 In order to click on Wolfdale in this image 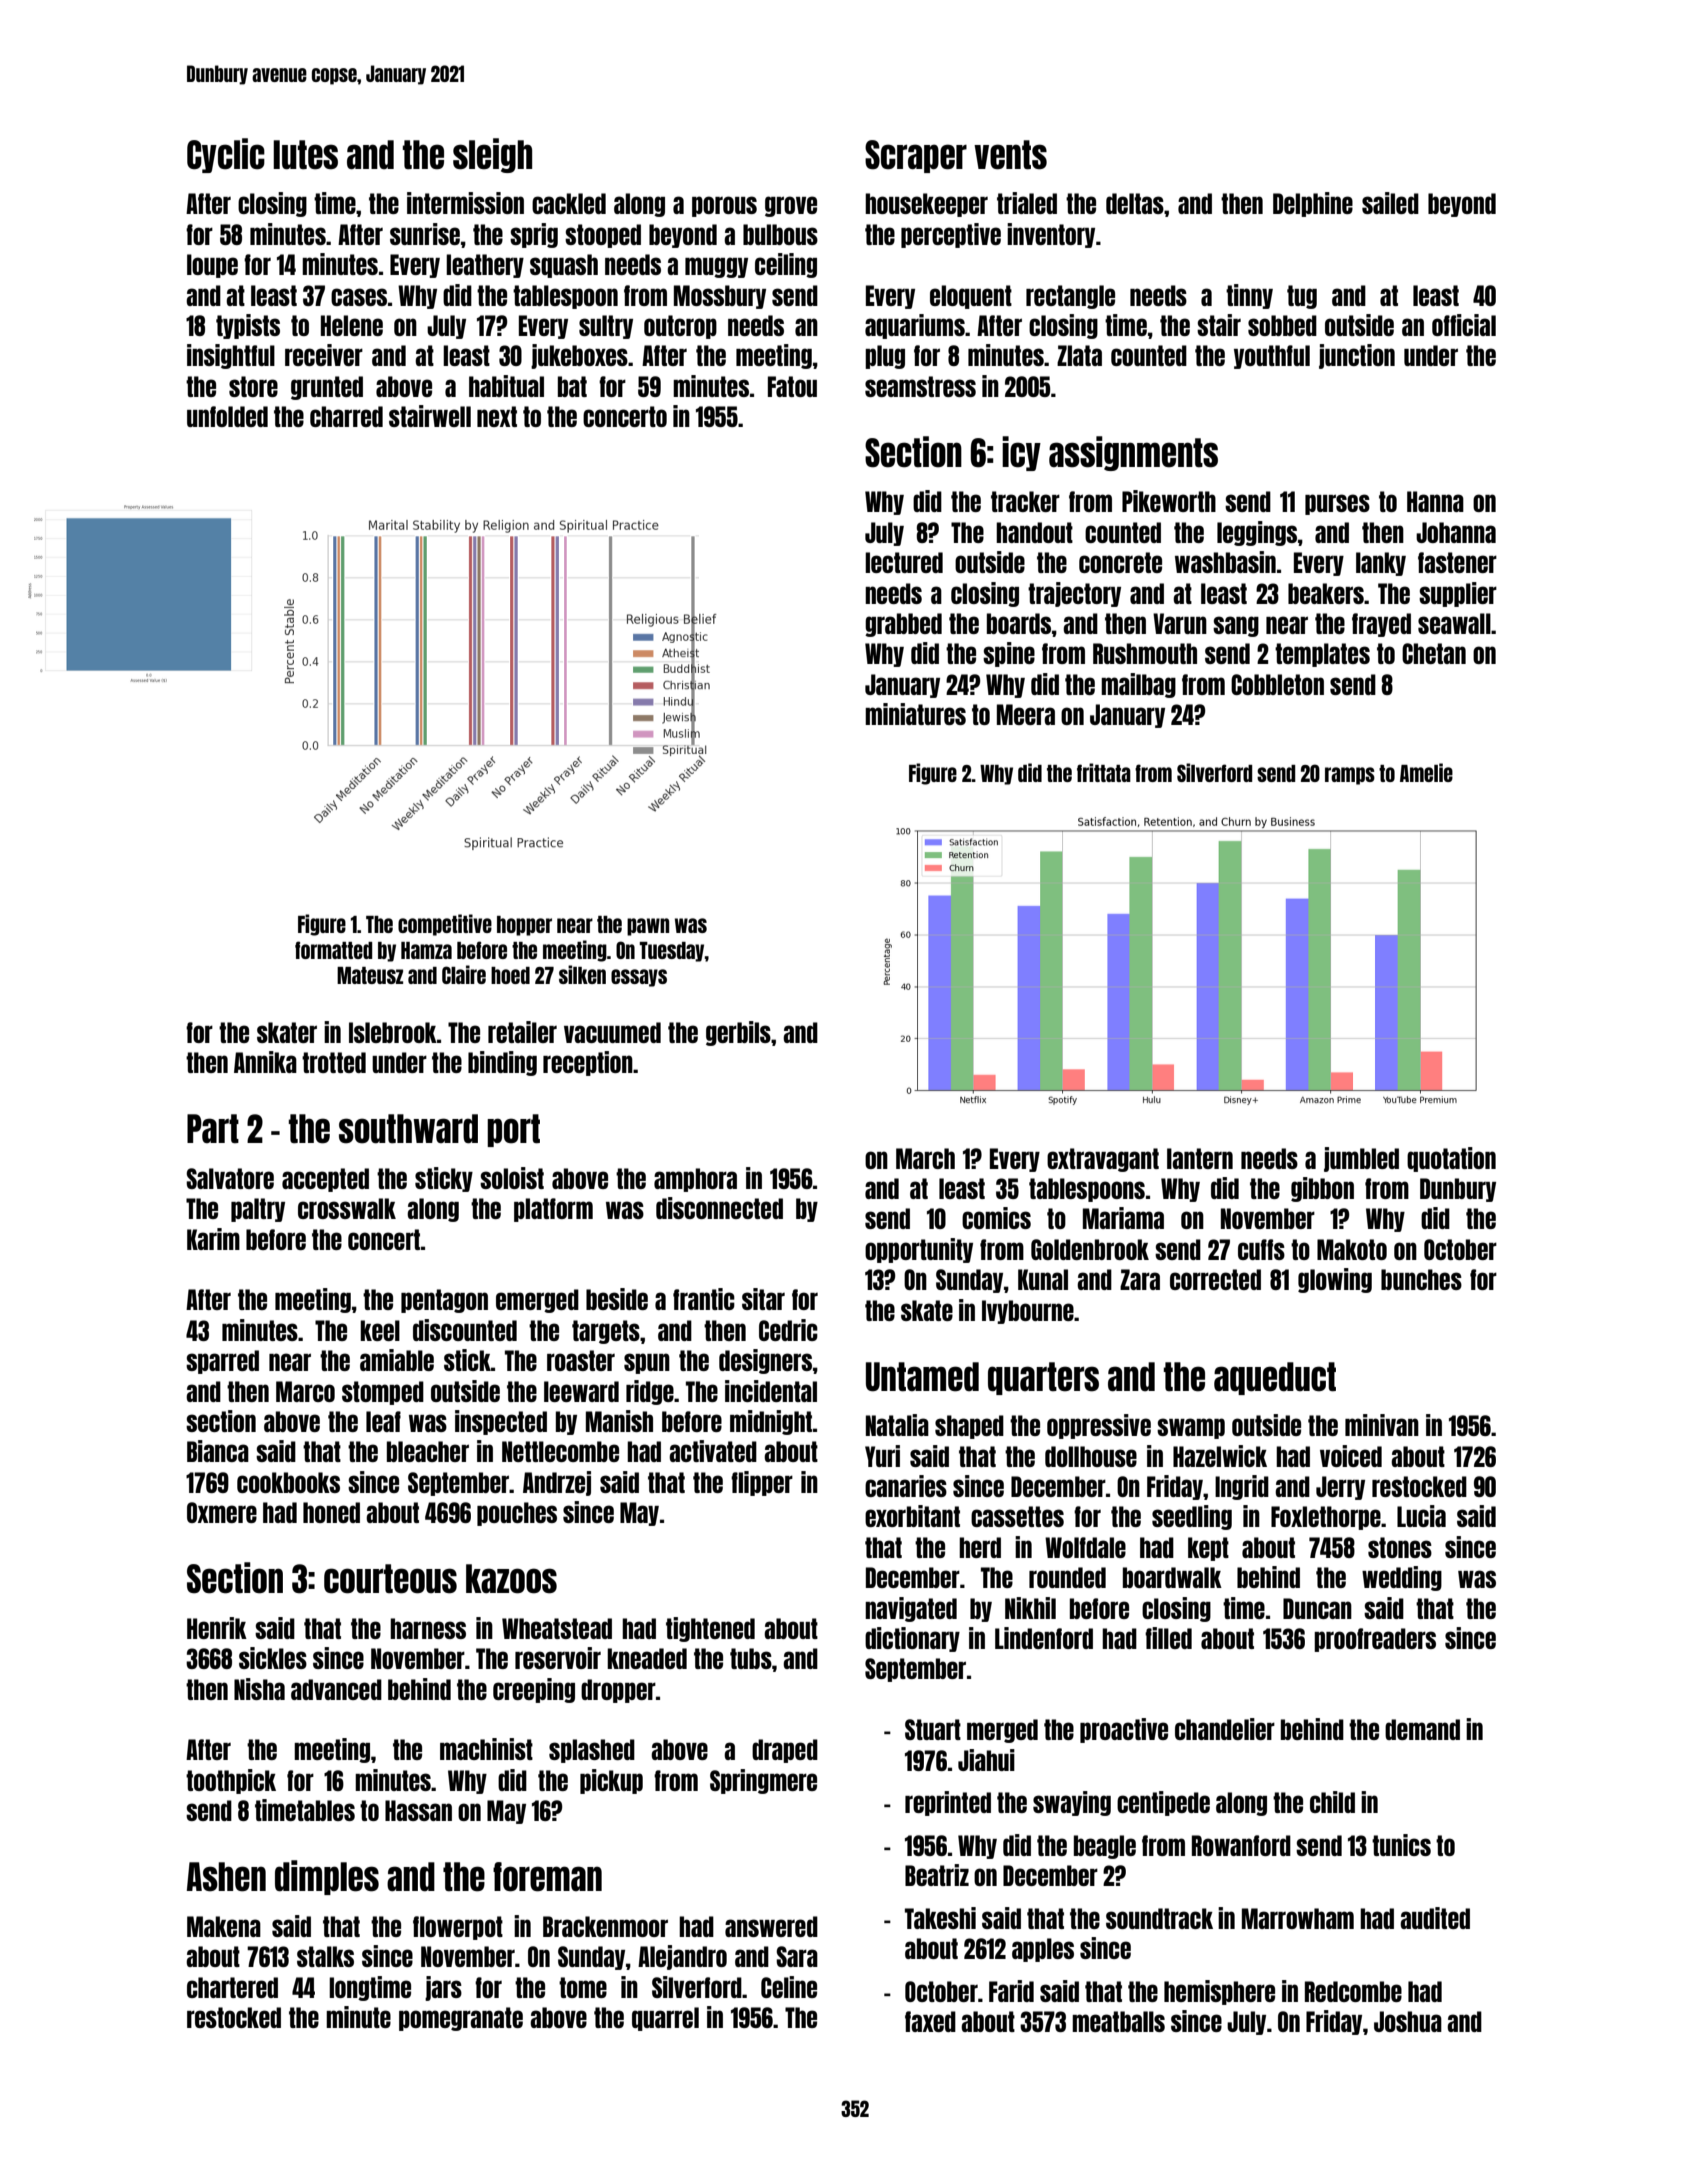, I will do `click(1085, 1547)`.
